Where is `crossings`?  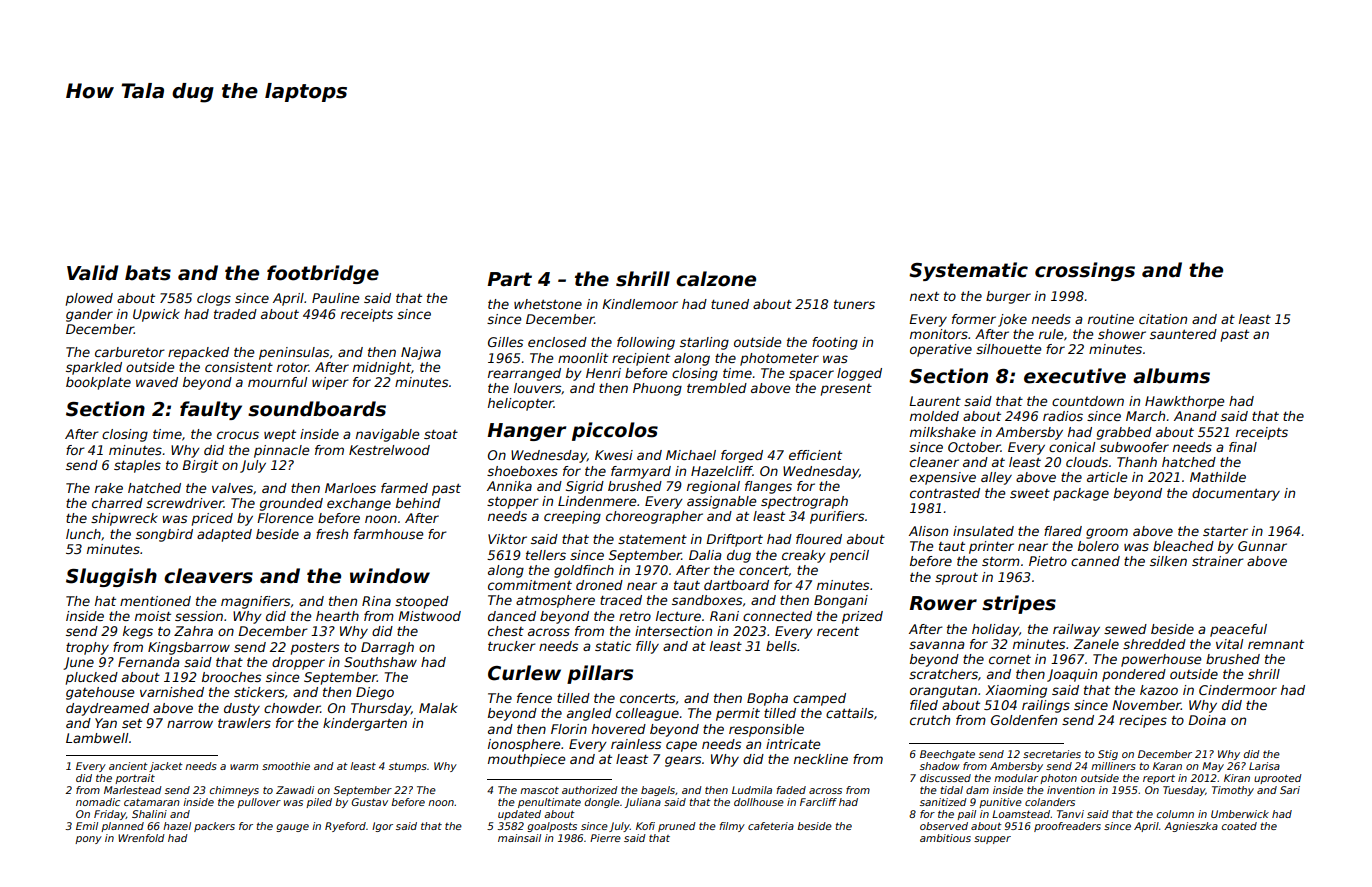
crossings is located at coordinates (1085, 271).
